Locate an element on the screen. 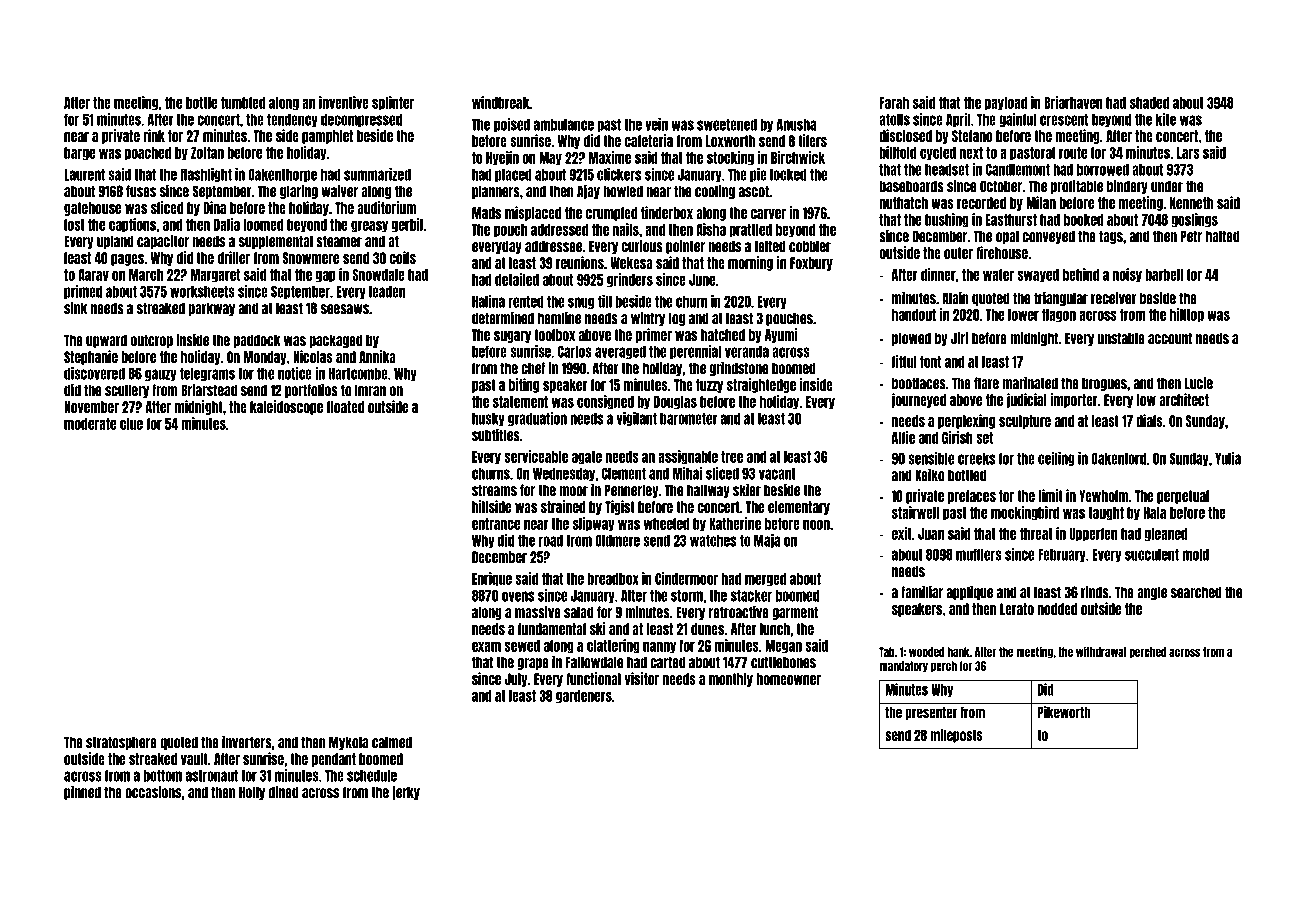  Katherine is located at coordinates (735, 523).
